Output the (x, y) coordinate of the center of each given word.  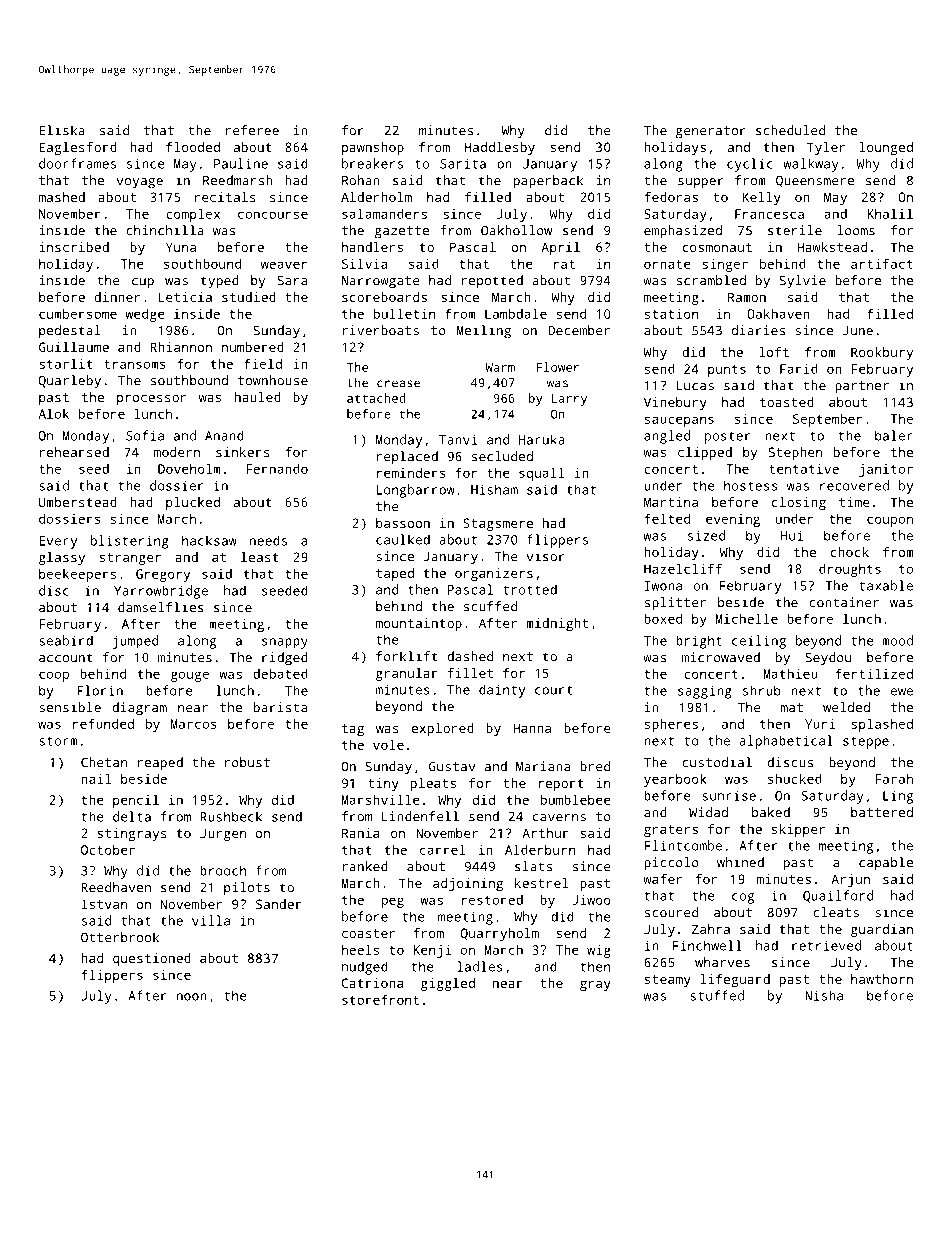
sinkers (243, 452)
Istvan (104, 904)
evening (733, 520)
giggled (448, 984)
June (858, 331)
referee (252, 130)
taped (395, 574)
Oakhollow (516, 230)
